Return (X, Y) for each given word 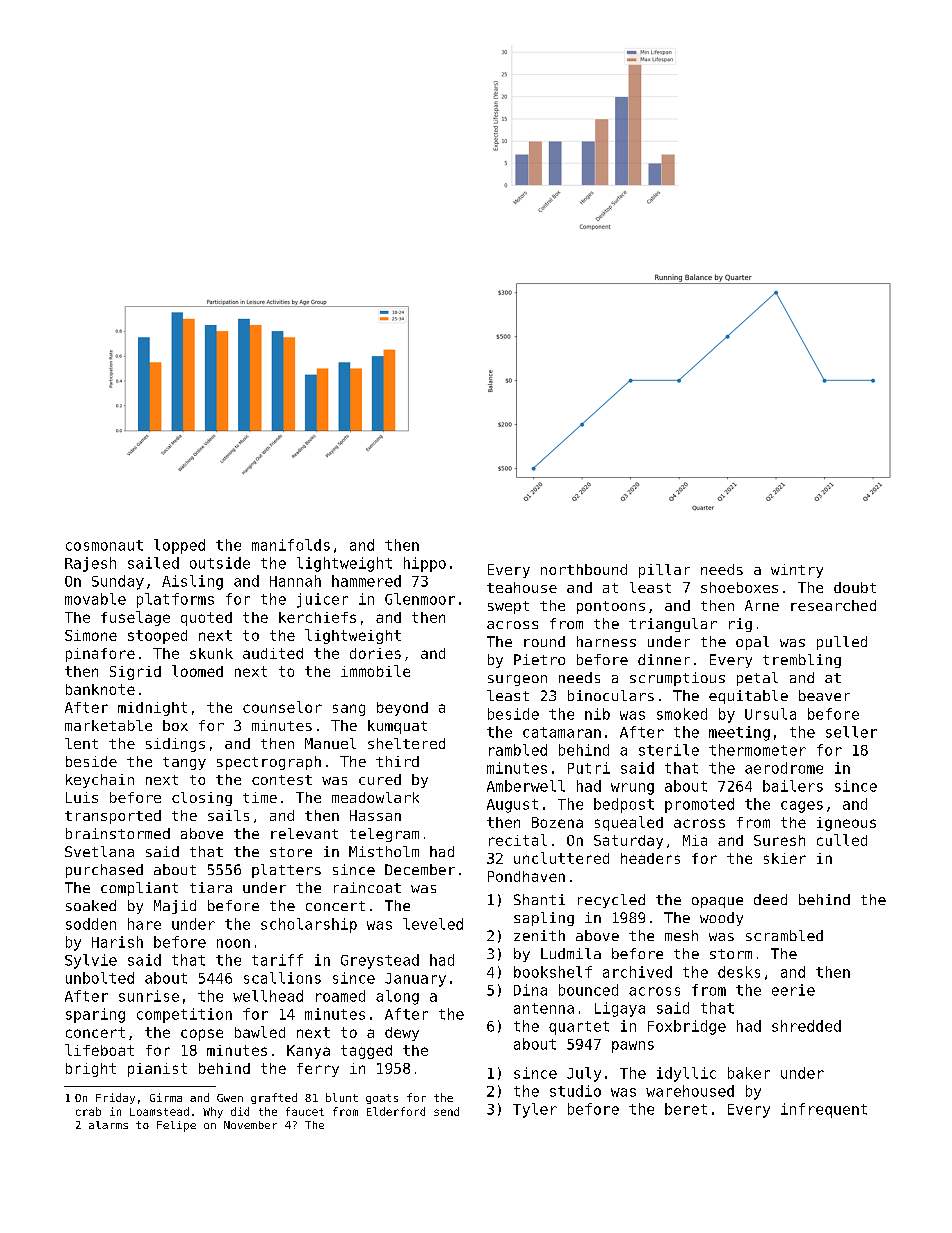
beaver (824, 695)
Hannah (295, 581)
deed (770, 899)
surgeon (517, 680)
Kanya (308, 1052)
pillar (664, 571)
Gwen (230, 1098)
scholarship (309, 925)
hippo (425, 564)
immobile (375, 671)
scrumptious (677, 679)
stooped (157, 637)
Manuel (330, 743)
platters (286, 871)
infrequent (824, 1110)
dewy (402, 1034)
